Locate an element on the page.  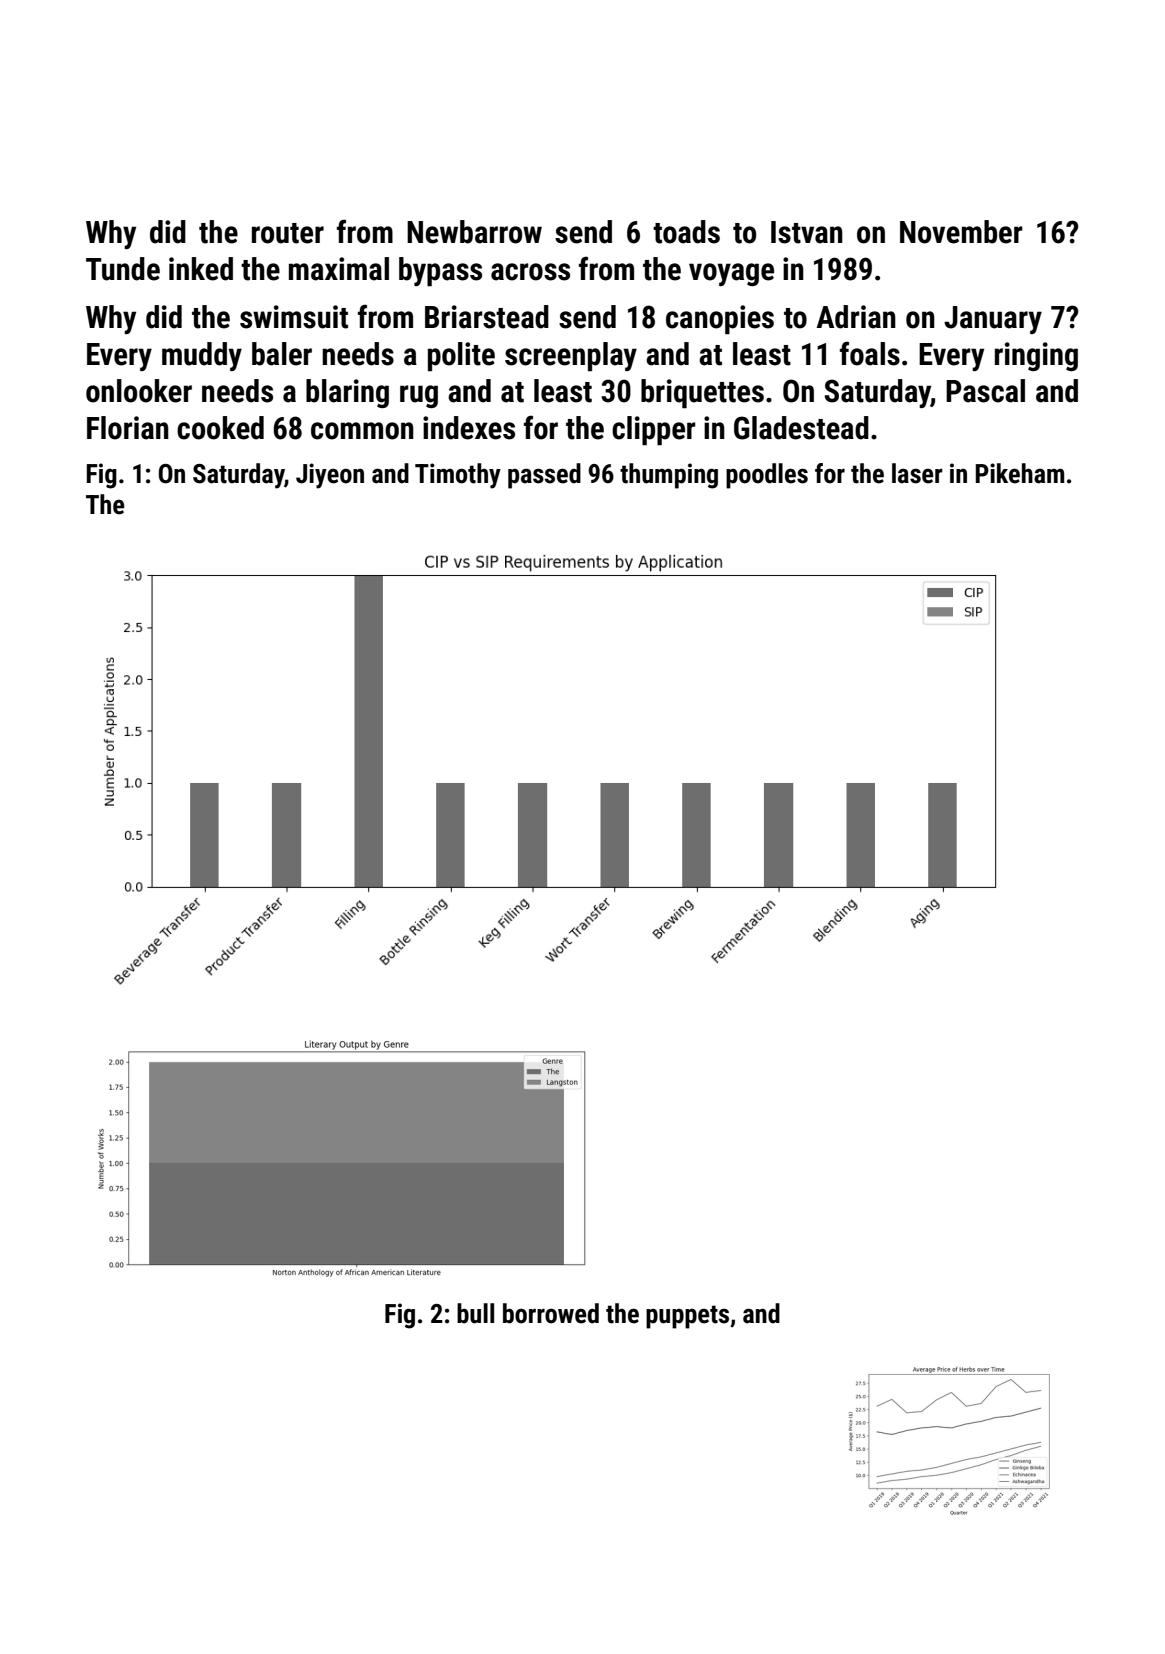
bull is located at coordinates (475, 1313).
